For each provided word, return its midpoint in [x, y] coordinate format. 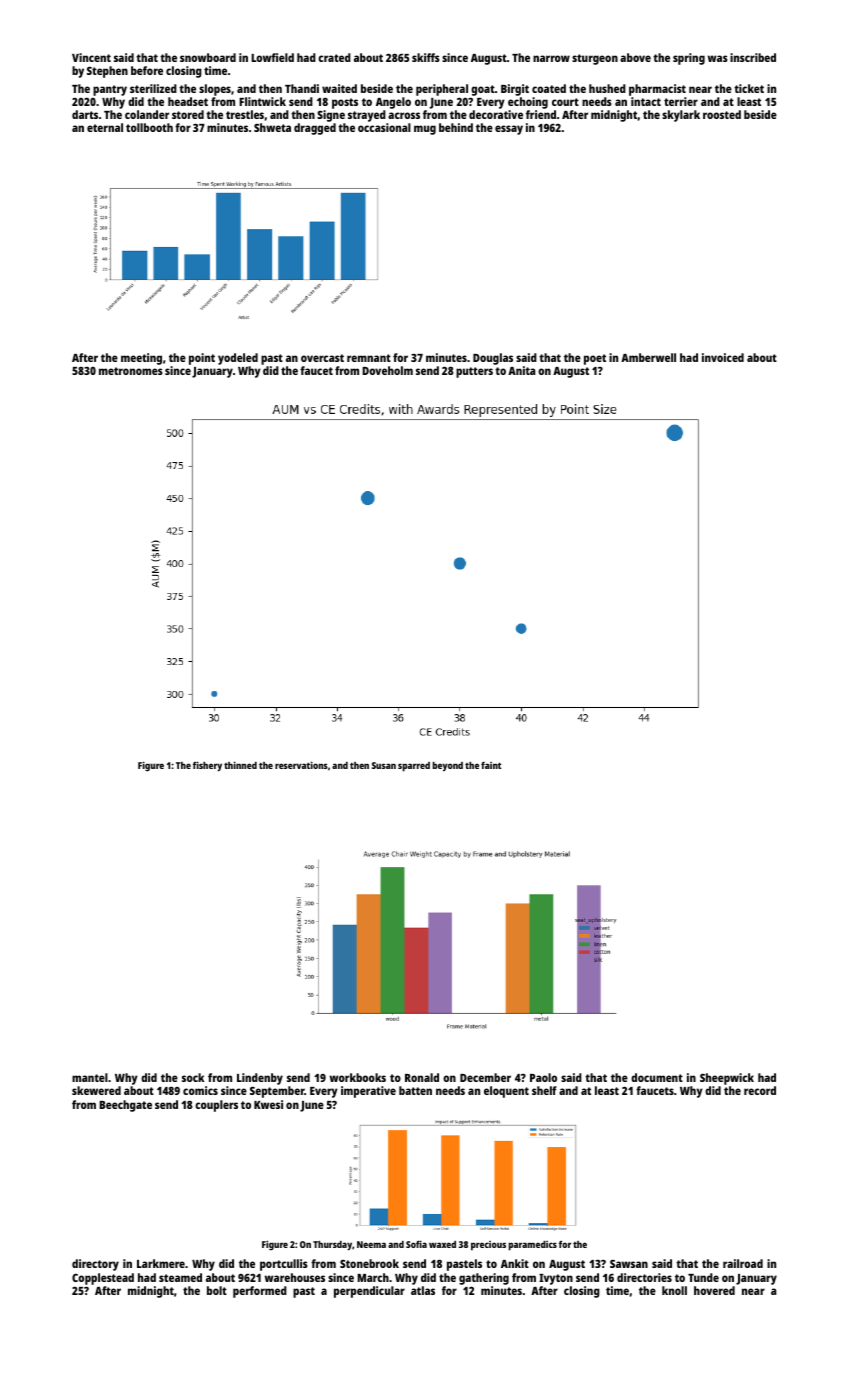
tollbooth [149, 127]
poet [595, 359]
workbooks [358, 1077]
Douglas [493, 359]
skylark [681, 116]
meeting [141, 359]
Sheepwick [727, 1079]
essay [509, 130]
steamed [180, 1277]
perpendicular [369, 1292]
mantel [90, 1077]
